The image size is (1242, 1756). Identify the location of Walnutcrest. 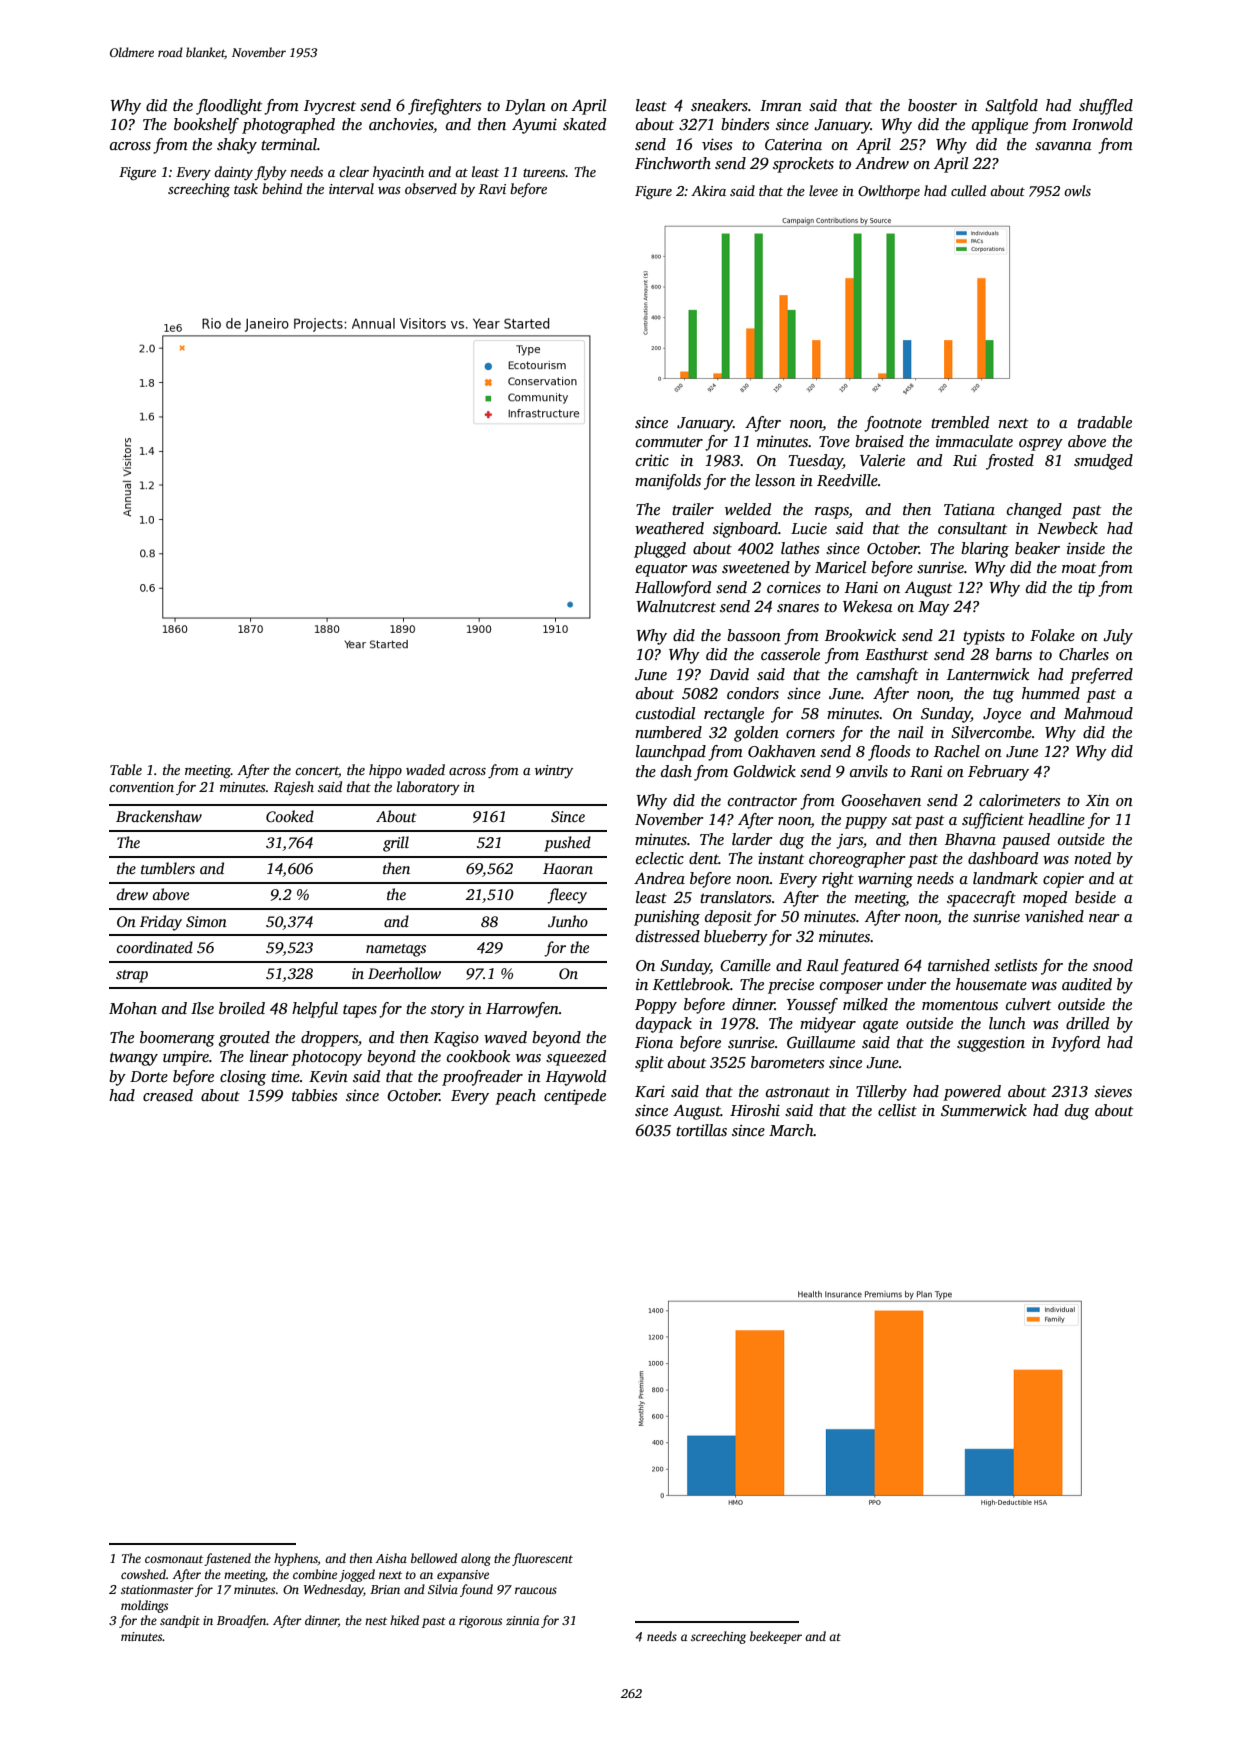
(676, 606).
